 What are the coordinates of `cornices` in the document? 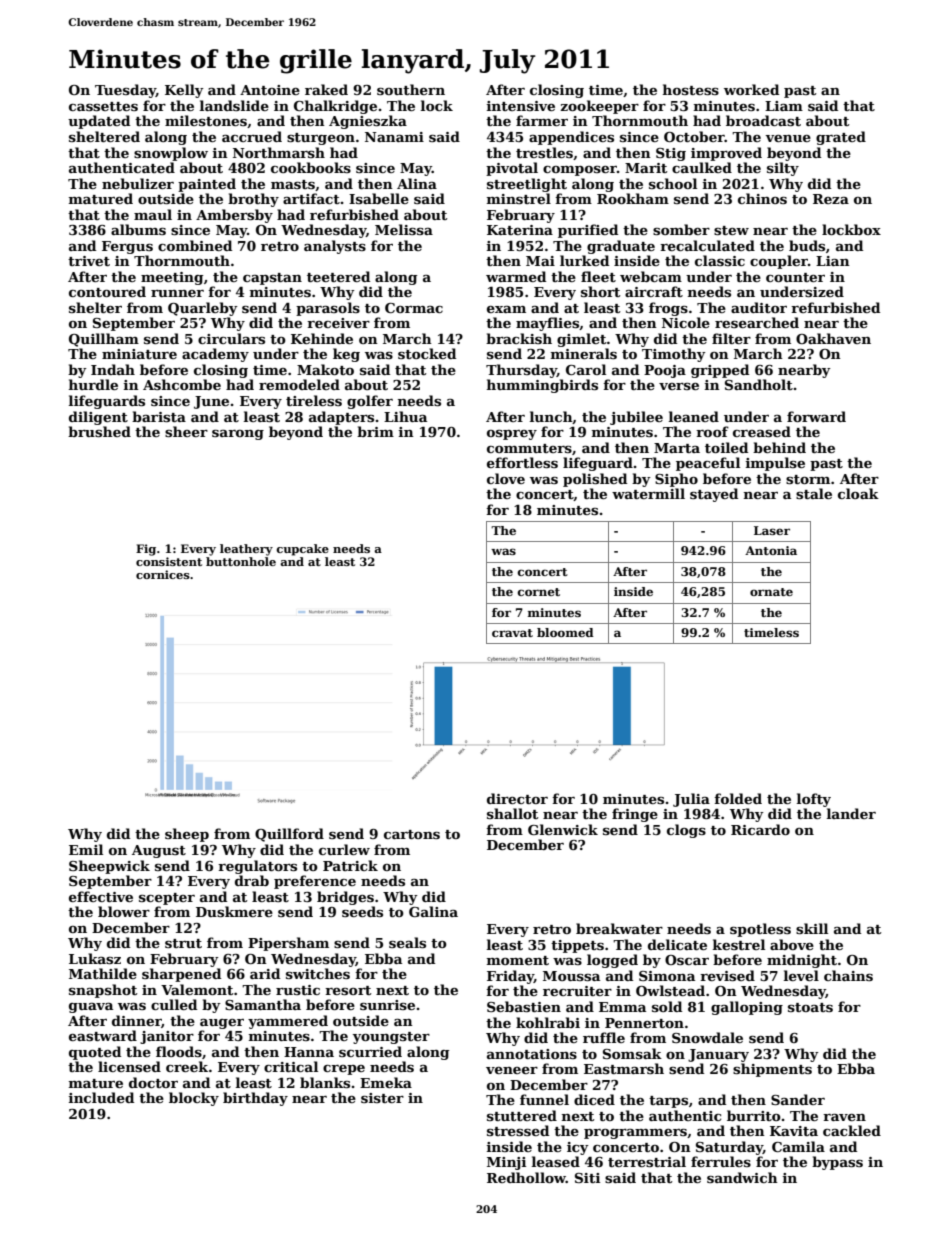 It's located at (163, 574).
